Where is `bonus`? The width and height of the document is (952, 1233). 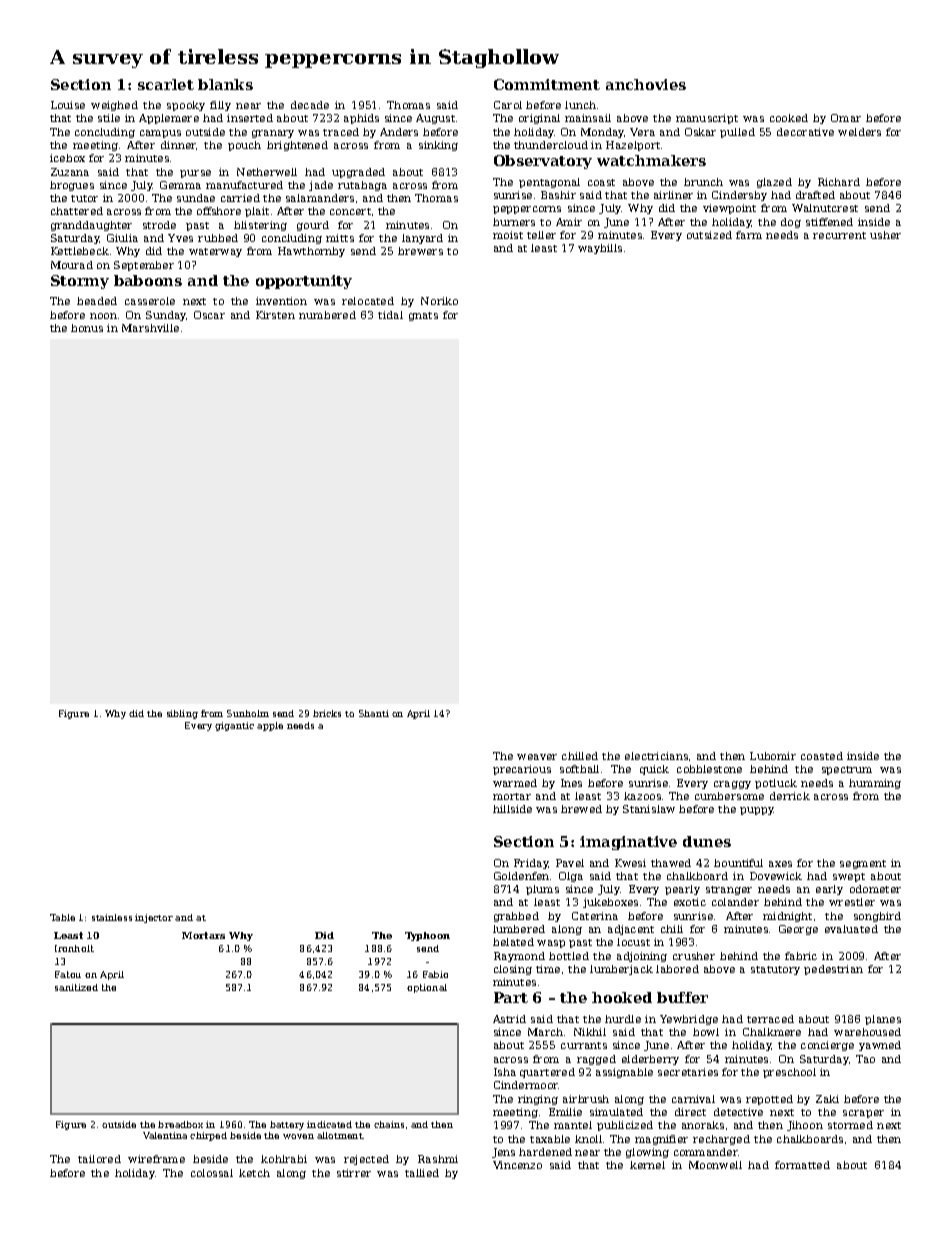
bonus is located at coordinates (87, 328).
